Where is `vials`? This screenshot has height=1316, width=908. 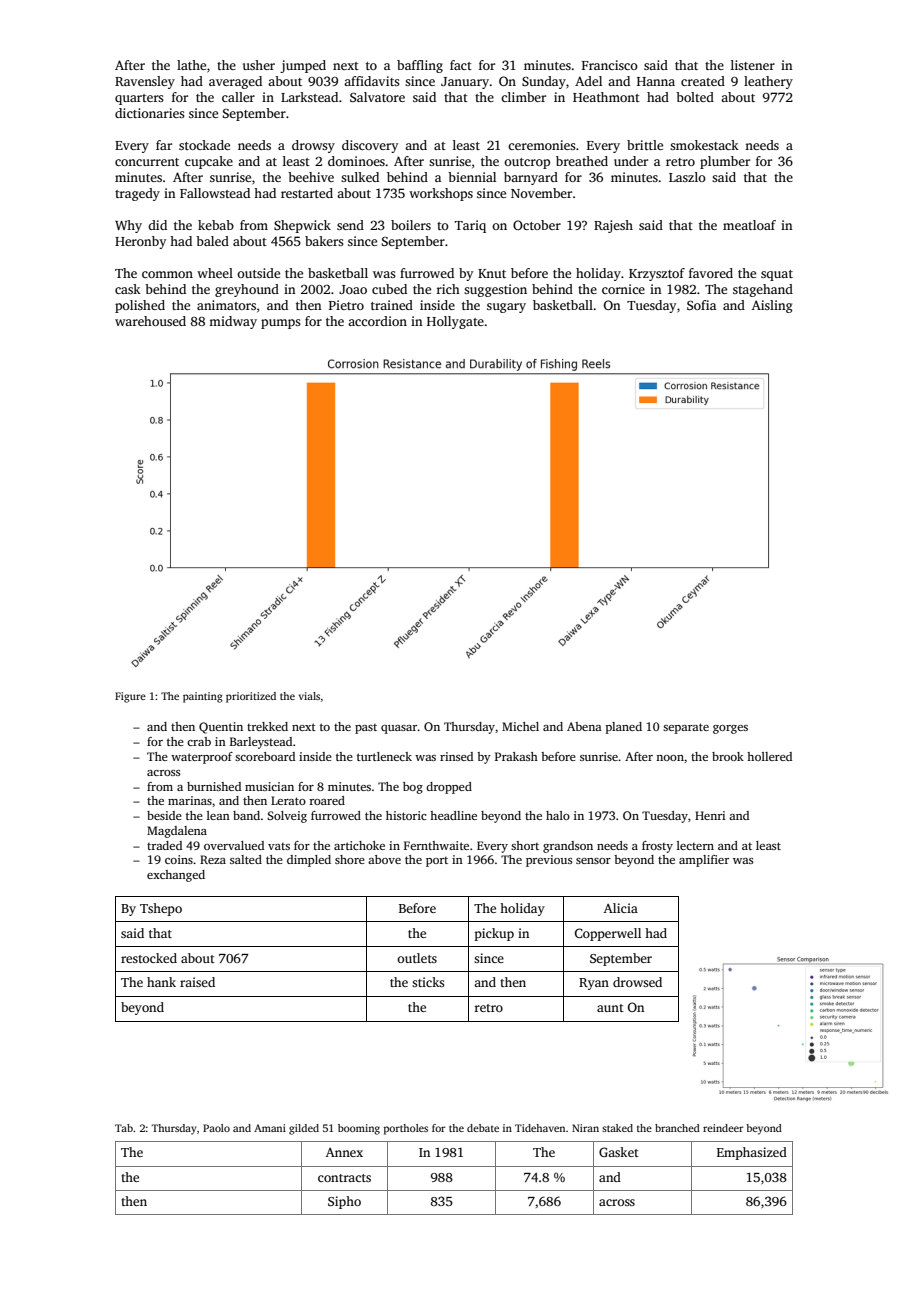
vials is located at coordinates (309, 696).
